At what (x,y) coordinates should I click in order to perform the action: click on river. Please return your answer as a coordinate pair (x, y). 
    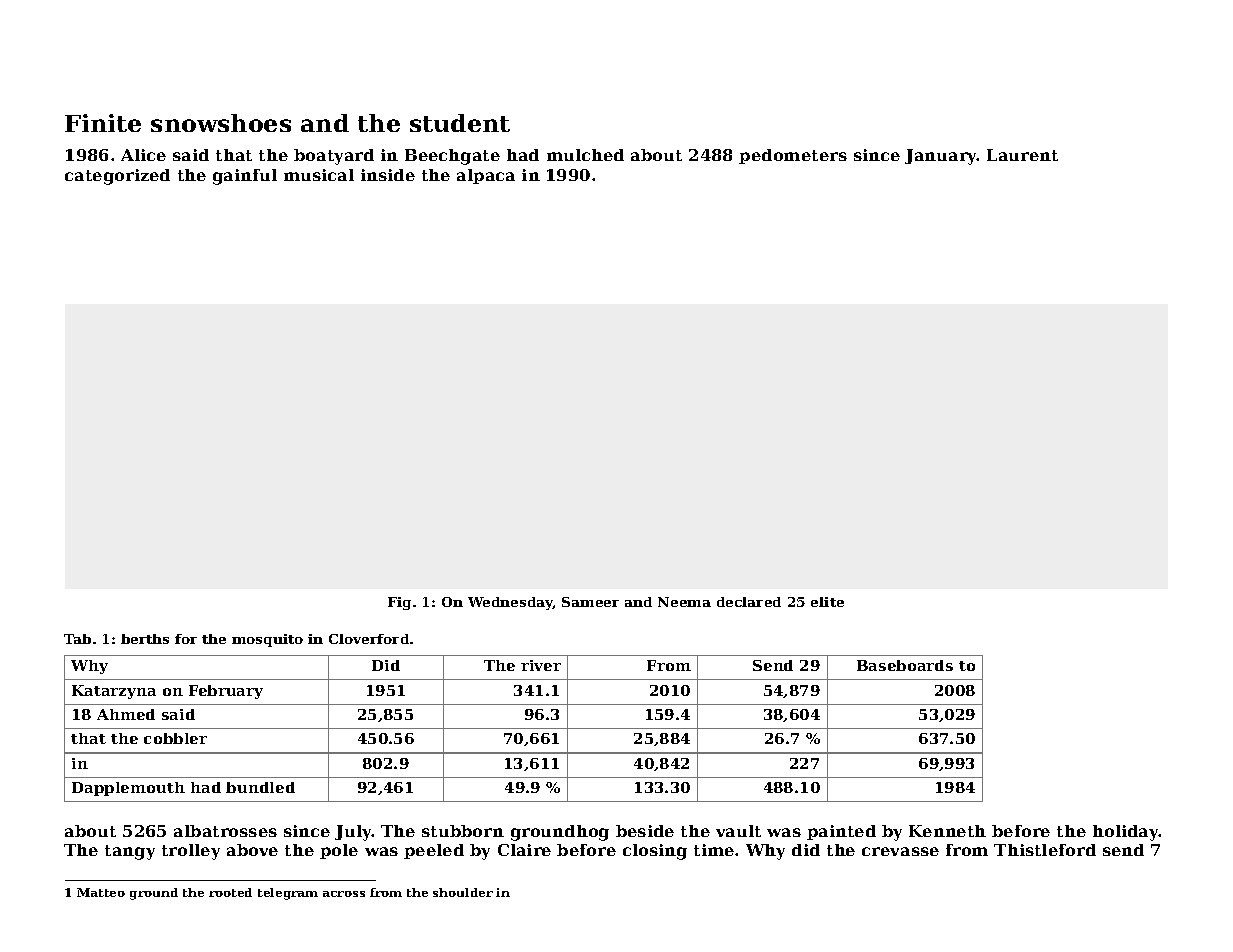
    Looking at the image, I should click on (541, 665).
